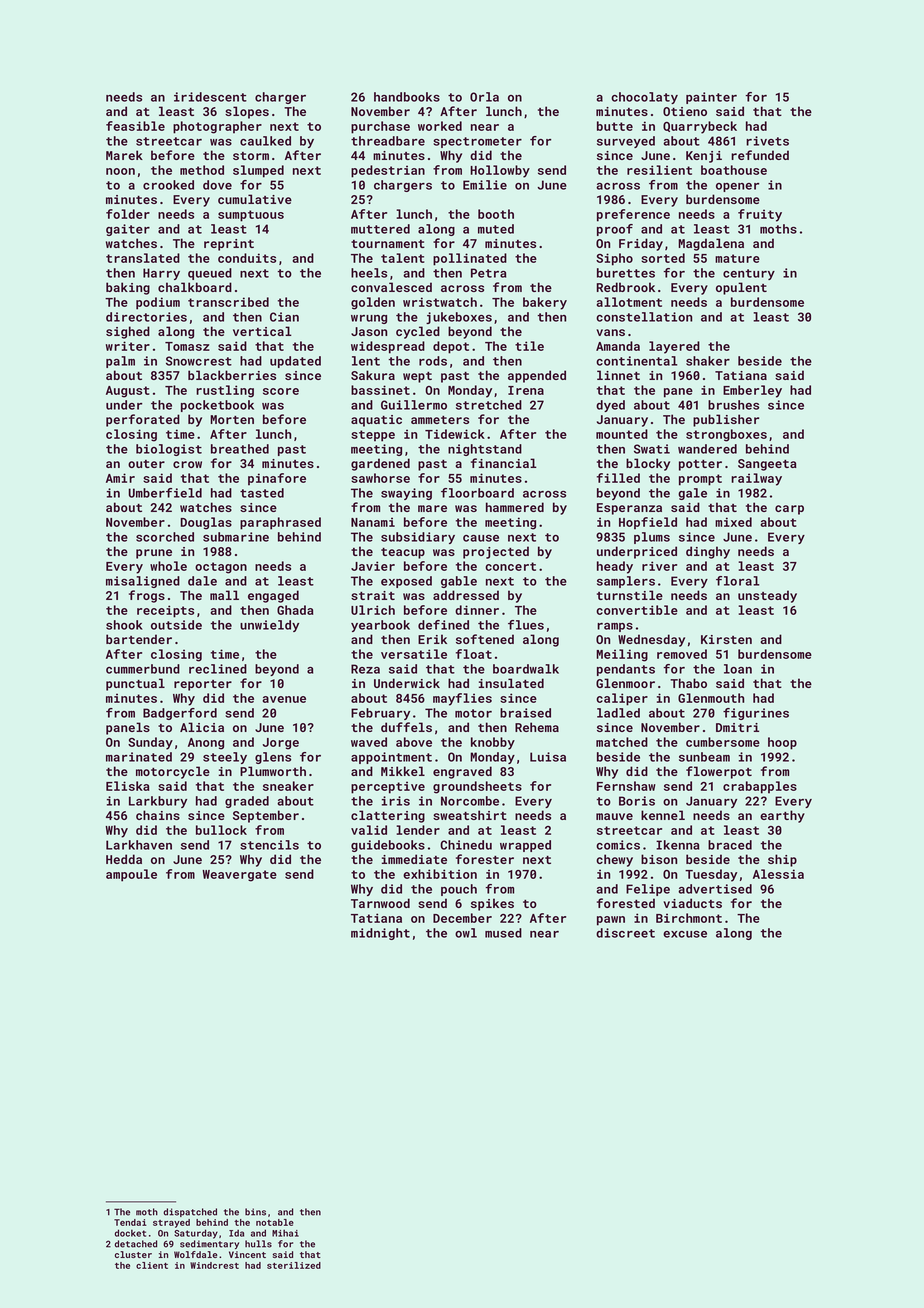  Describe the element at coordinates (711, 98) in the page. I see `painter` at that location.
